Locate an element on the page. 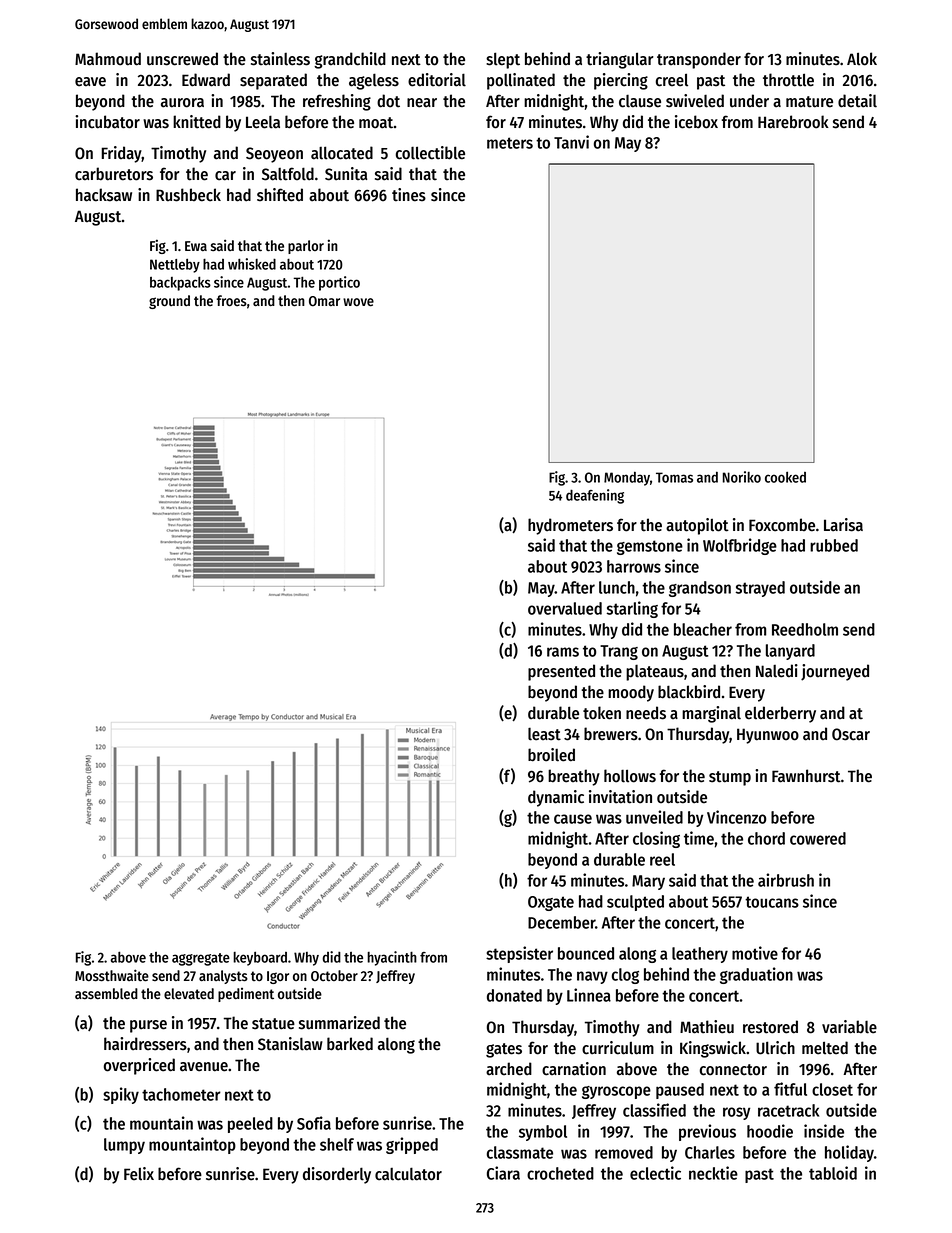 The width and height of the document is (952, 1233). variable is located at coordinates (849, 1027).
